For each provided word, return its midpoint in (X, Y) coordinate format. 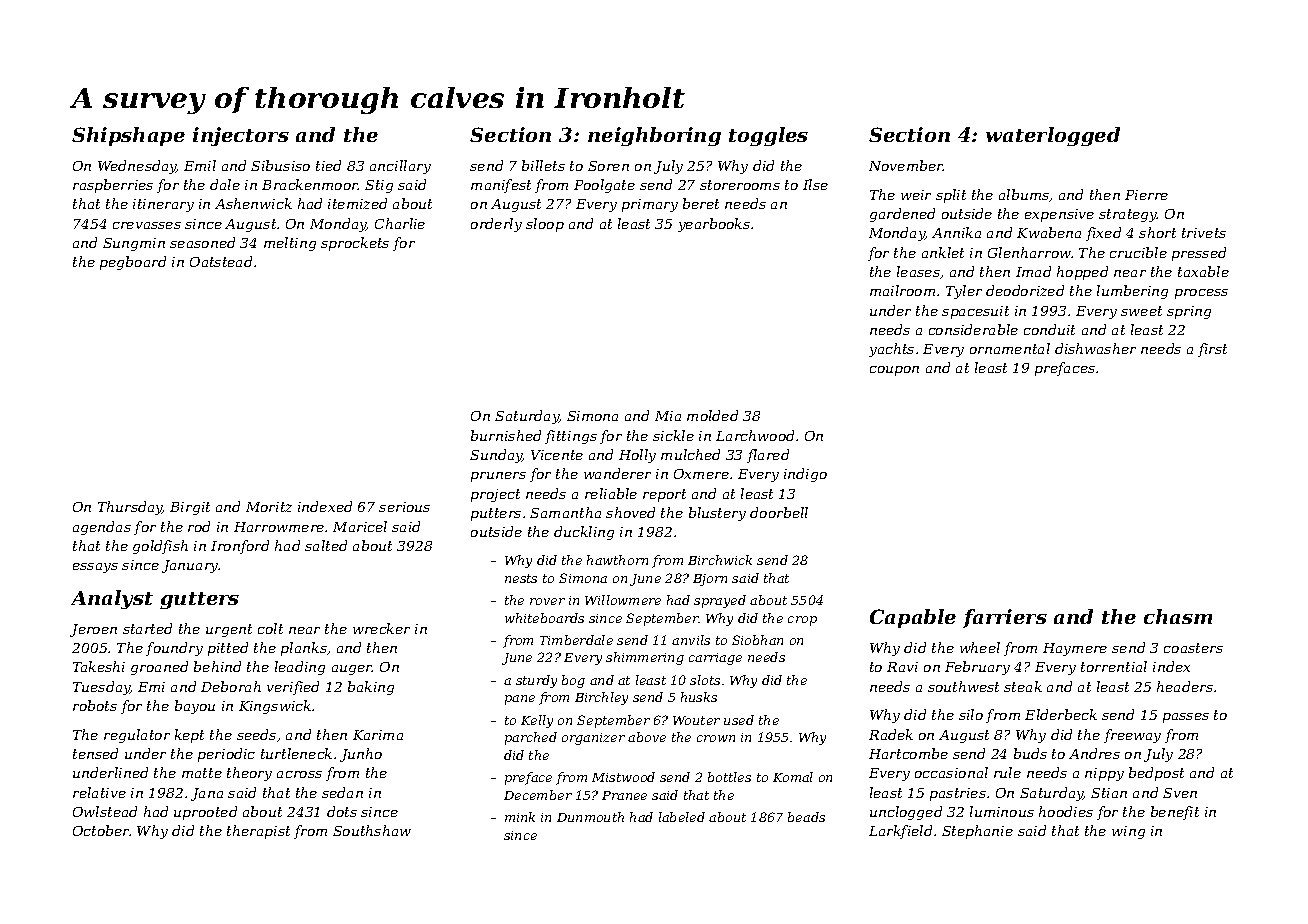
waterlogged (1053, 136)
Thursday (130, 508)
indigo (805, 475)
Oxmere (701, 474)
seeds (256, 734)
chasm (1178, 616)
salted (326, 545)
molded (712, 415)
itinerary (163, 205)
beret (701, 203)
